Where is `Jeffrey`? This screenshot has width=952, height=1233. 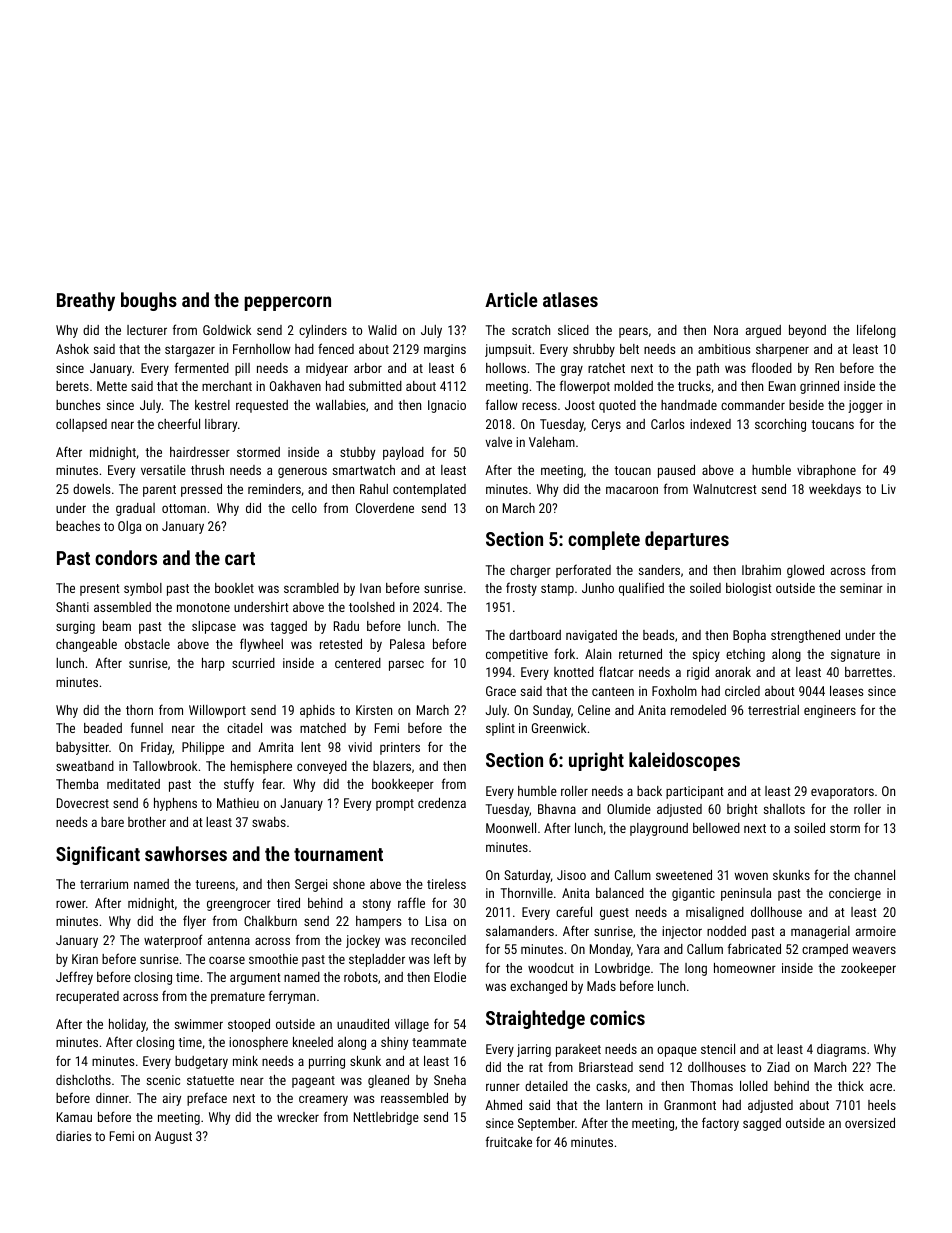
Jeffrey is located at coordinates (74, 978).
